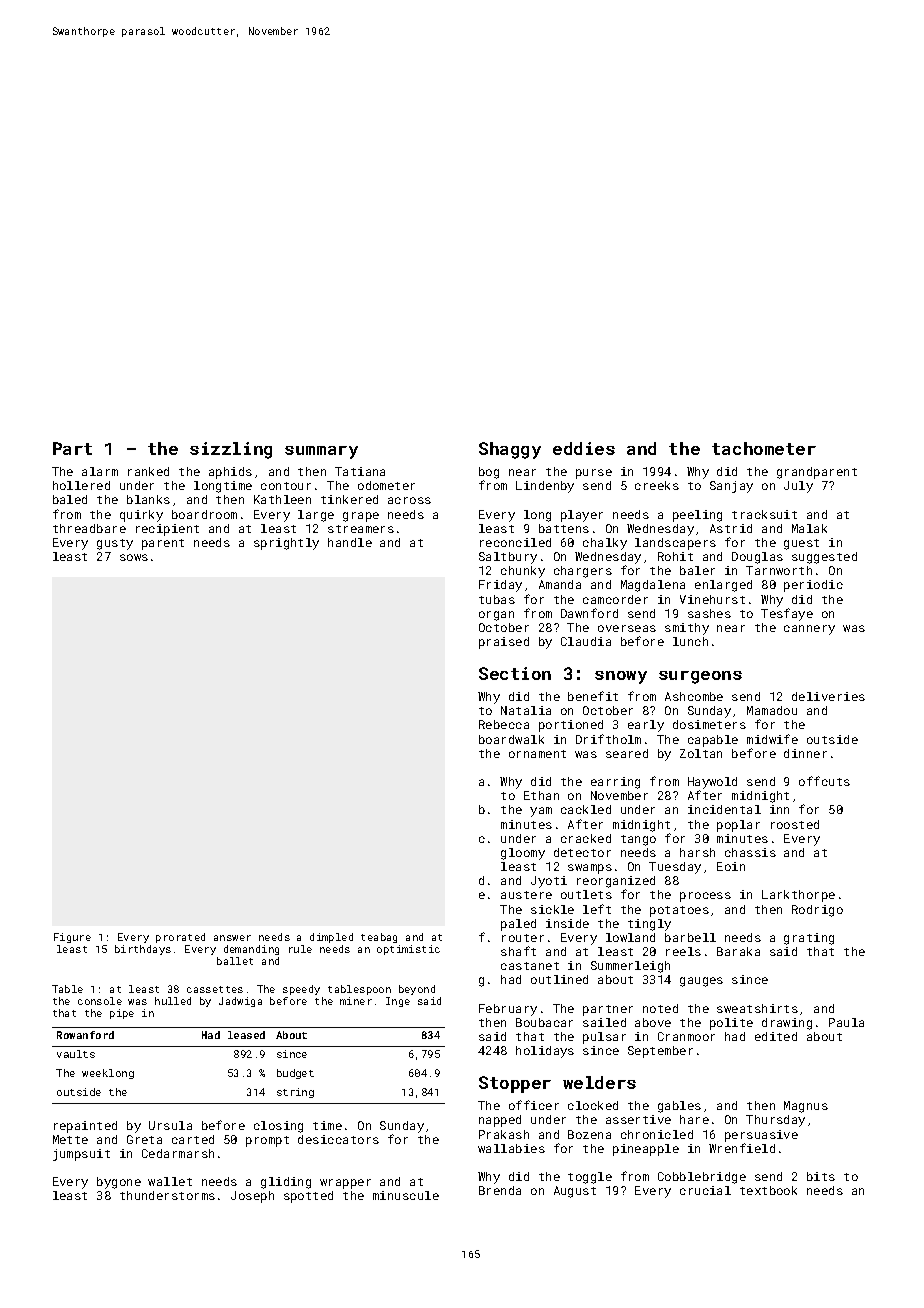 This screenshot has width=924, height=1308. I want to click on grating, so click(809, 939).
